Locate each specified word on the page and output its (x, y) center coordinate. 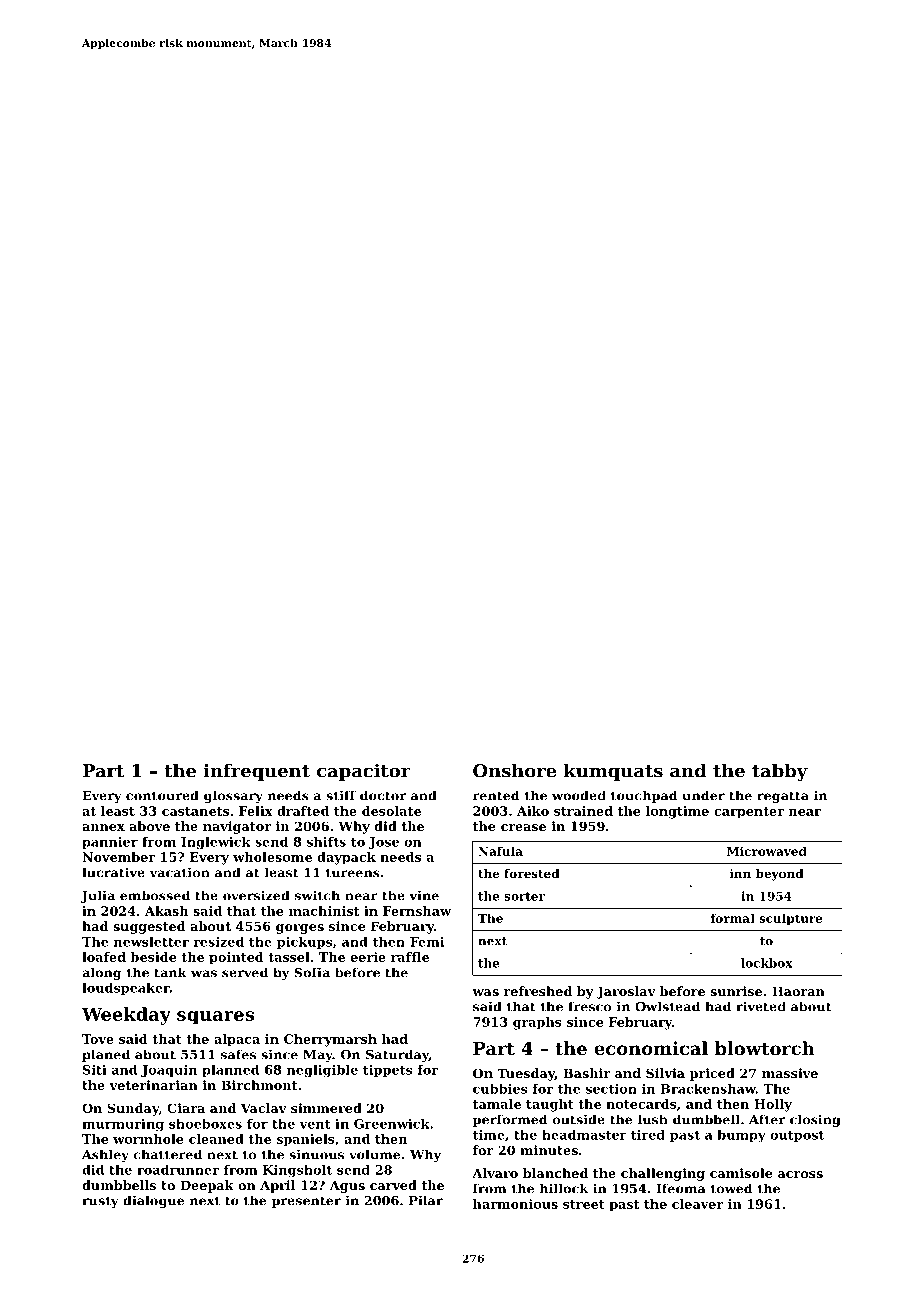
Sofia (312, 972)
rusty (100, 1202)
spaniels (306, 1140)
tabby (780, 772)
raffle (410, 957)
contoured (162, 795)
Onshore (515, 770)
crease (523, 827)
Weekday (126, 1016)
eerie (368, 957)
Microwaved (767, 851)
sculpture (791, 919)
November (118, 857)
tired (648, 1135)
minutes (549, 1150)
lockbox (767, 963)
